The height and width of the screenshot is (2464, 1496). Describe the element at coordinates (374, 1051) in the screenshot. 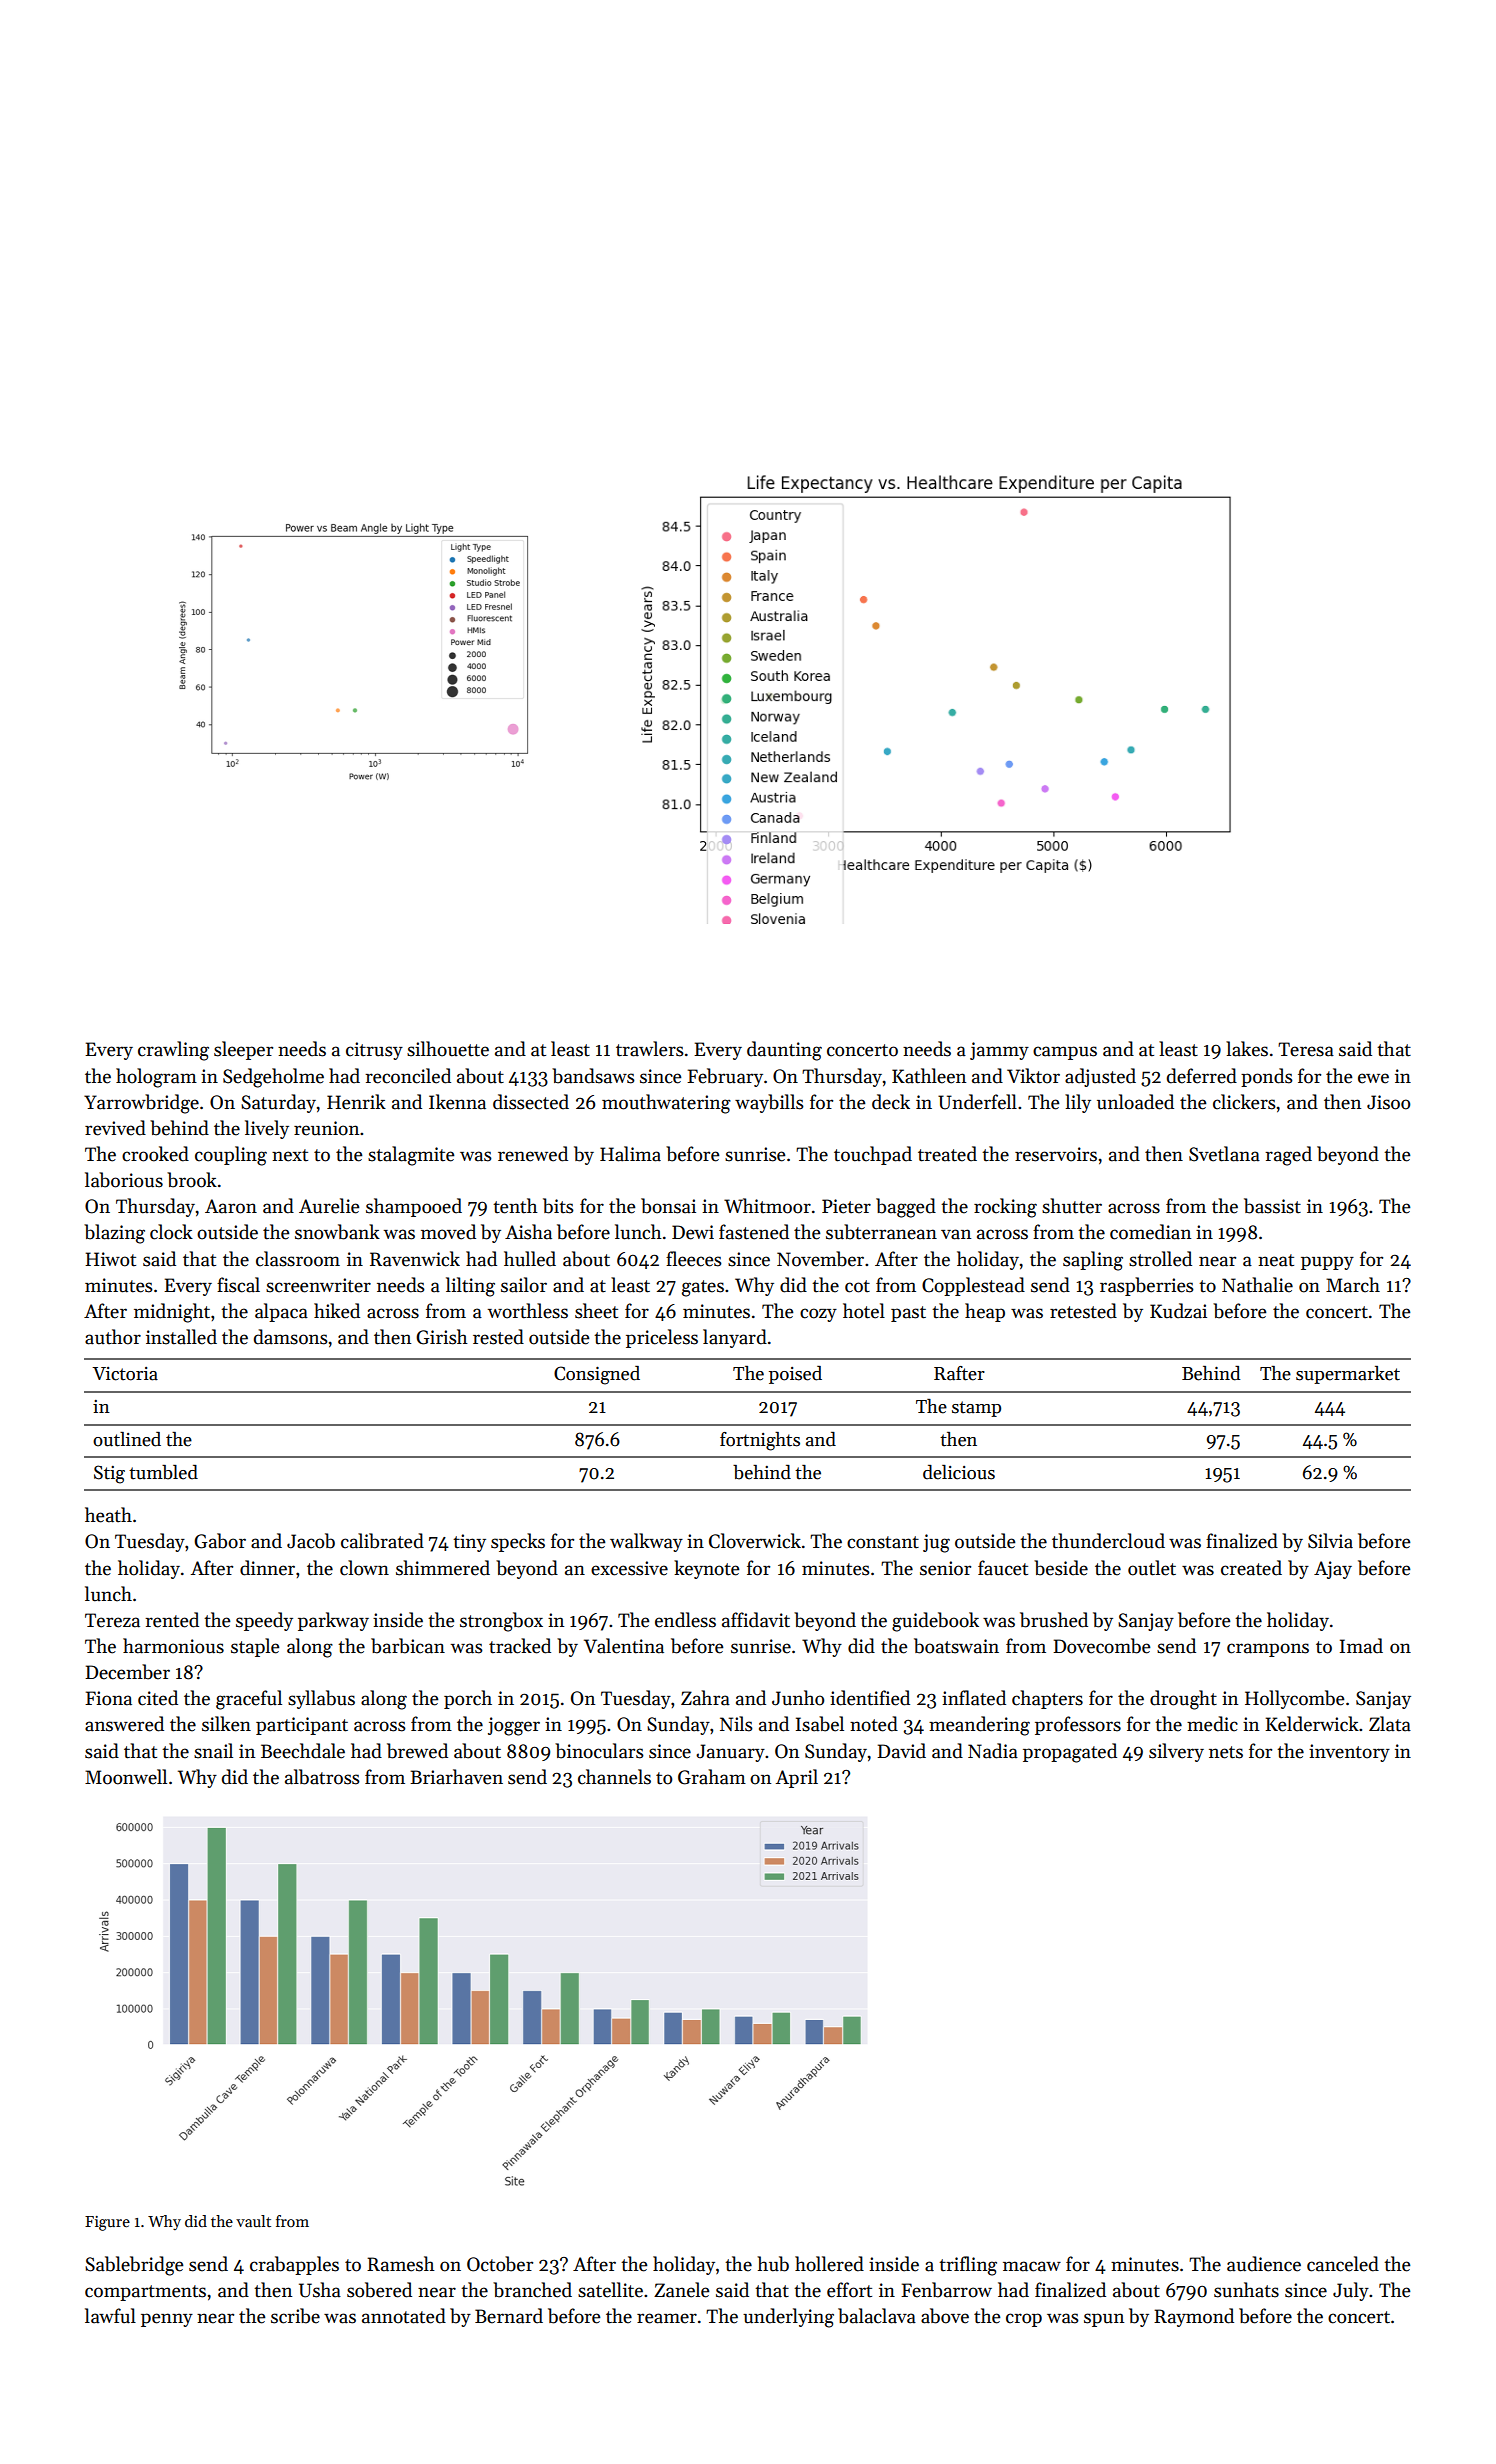

I see `citrusy` at that location.
